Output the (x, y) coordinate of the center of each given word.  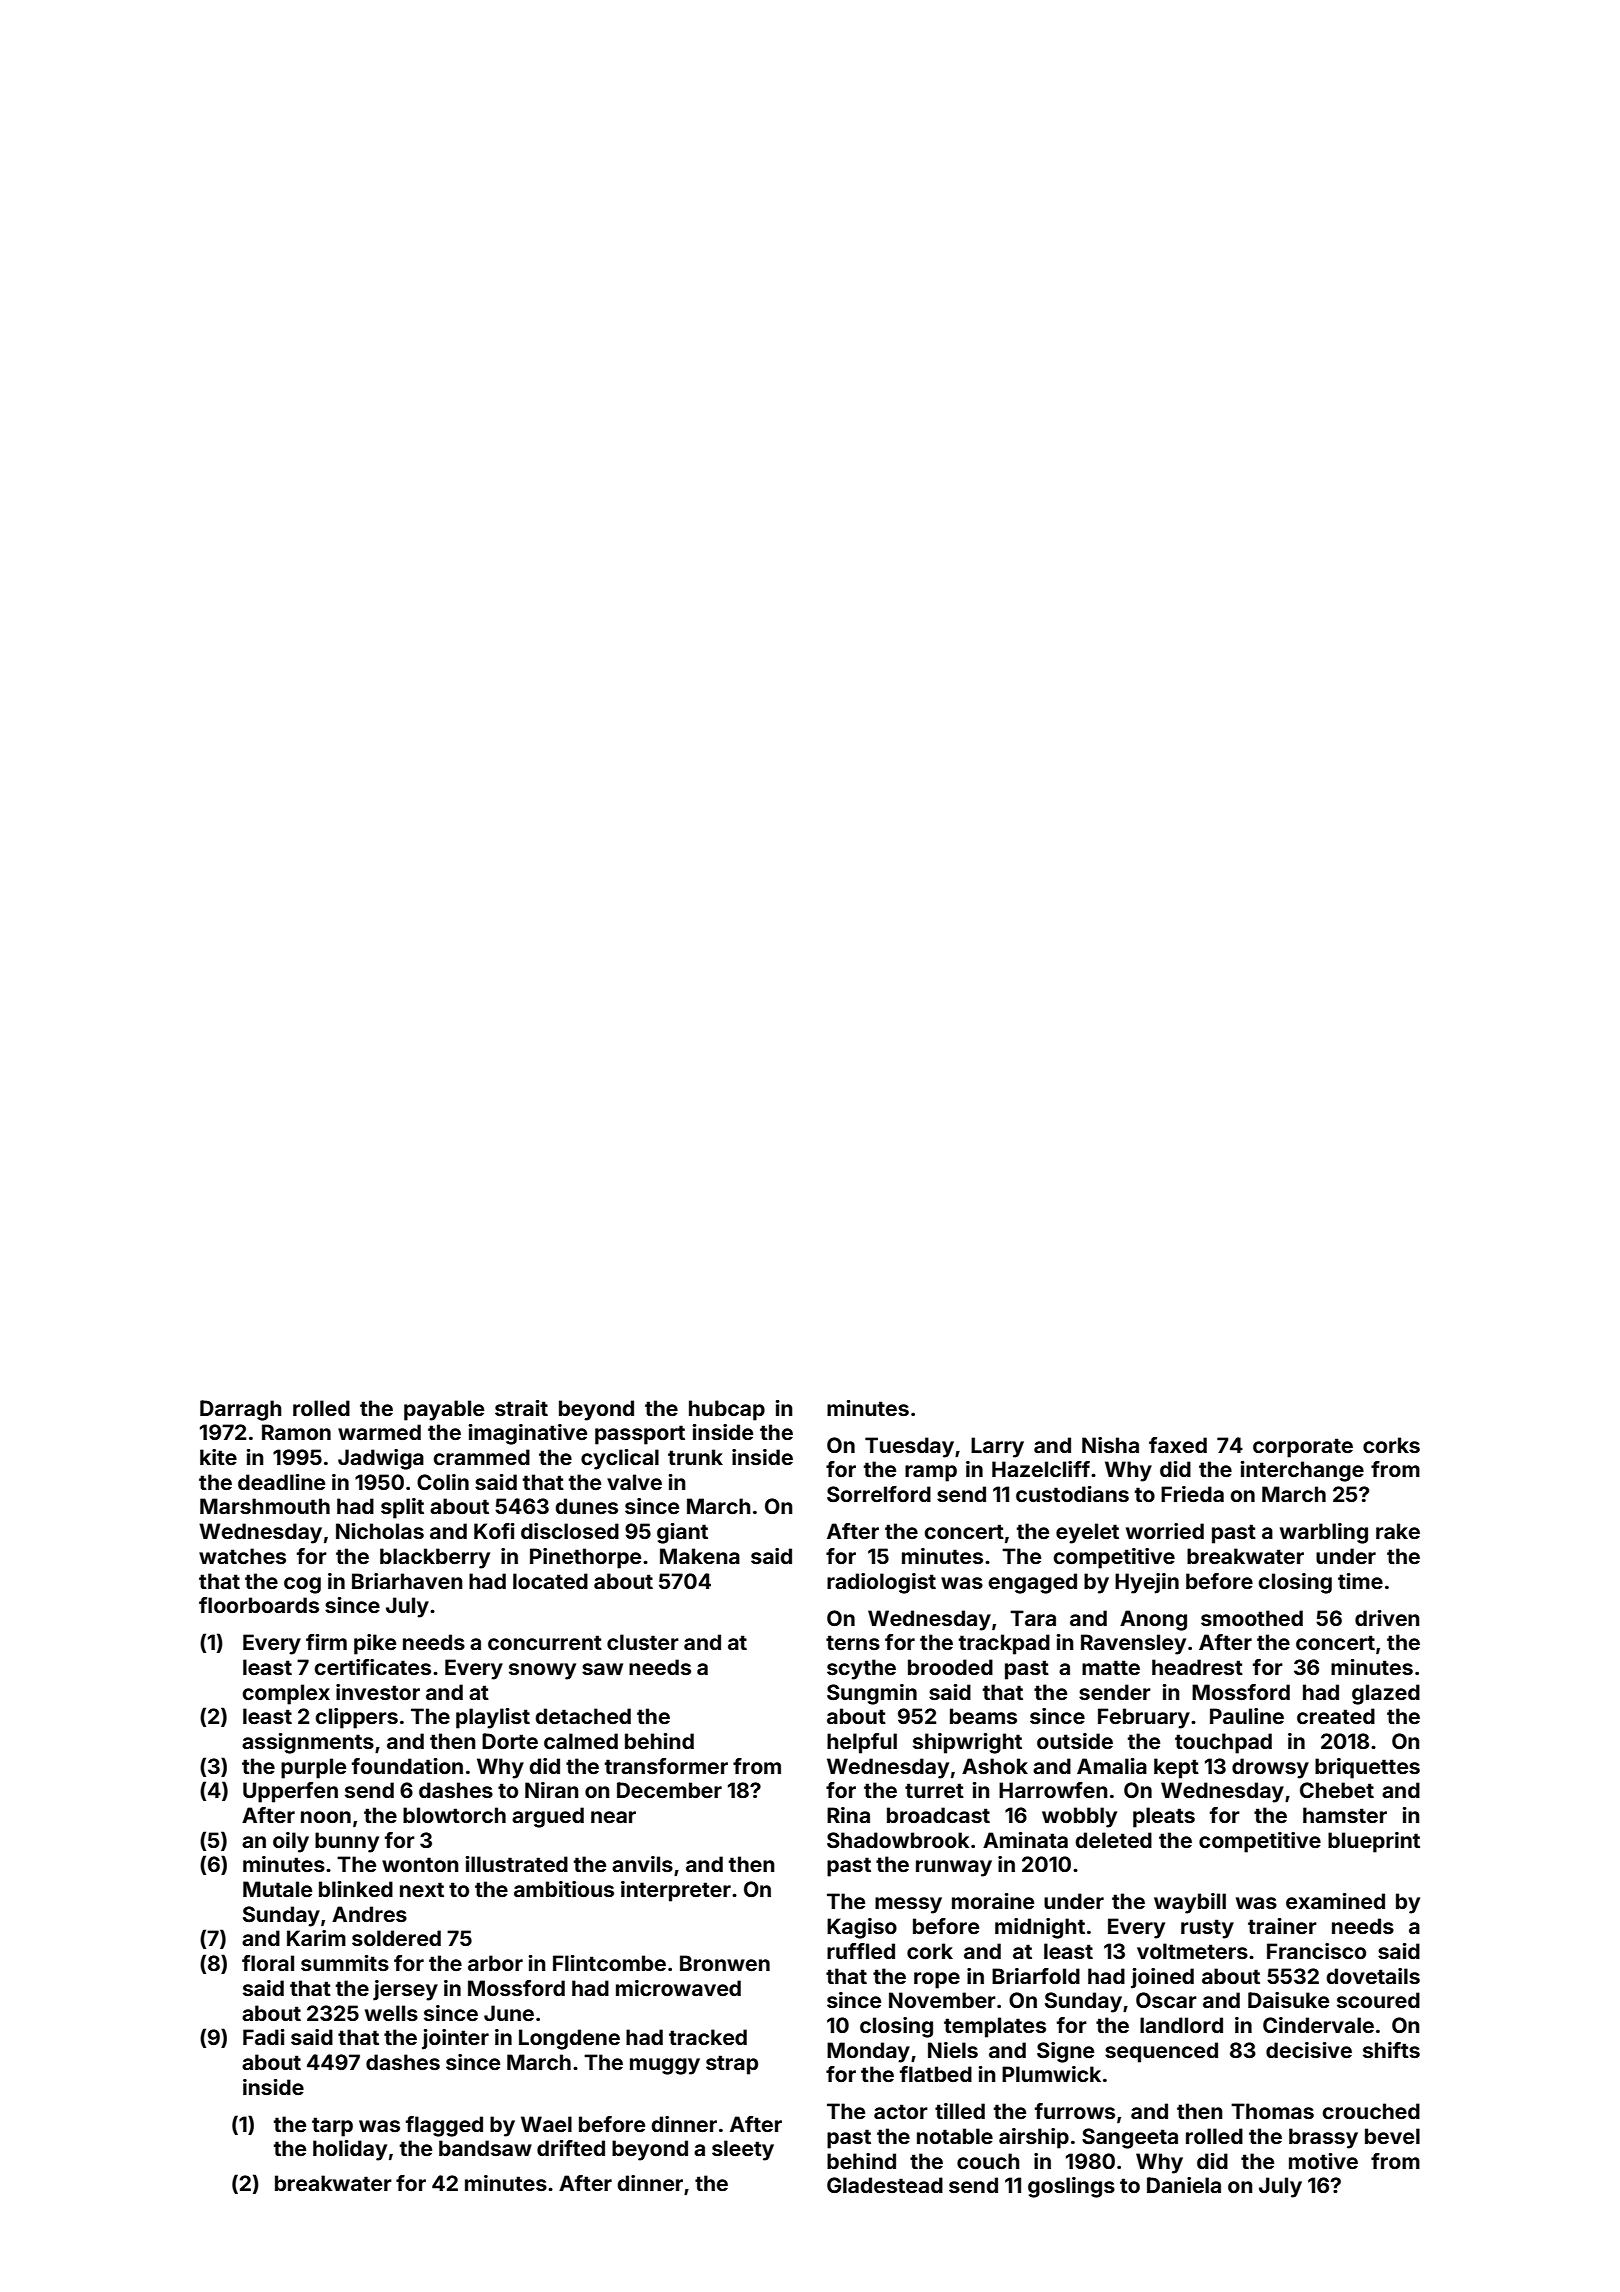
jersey (405, 1990)
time (1360, 1581)
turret (934, 1790)
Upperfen (290, 1792)
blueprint (1374, 1842)
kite (218, 1457)
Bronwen (725, 1963)
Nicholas (380, 1531)
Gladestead (885, 2185)
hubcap (727, 1410)
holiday (350, 2150)
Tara (1033, 1618)
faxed (1178, 1445)
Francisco (1316, 1951)
